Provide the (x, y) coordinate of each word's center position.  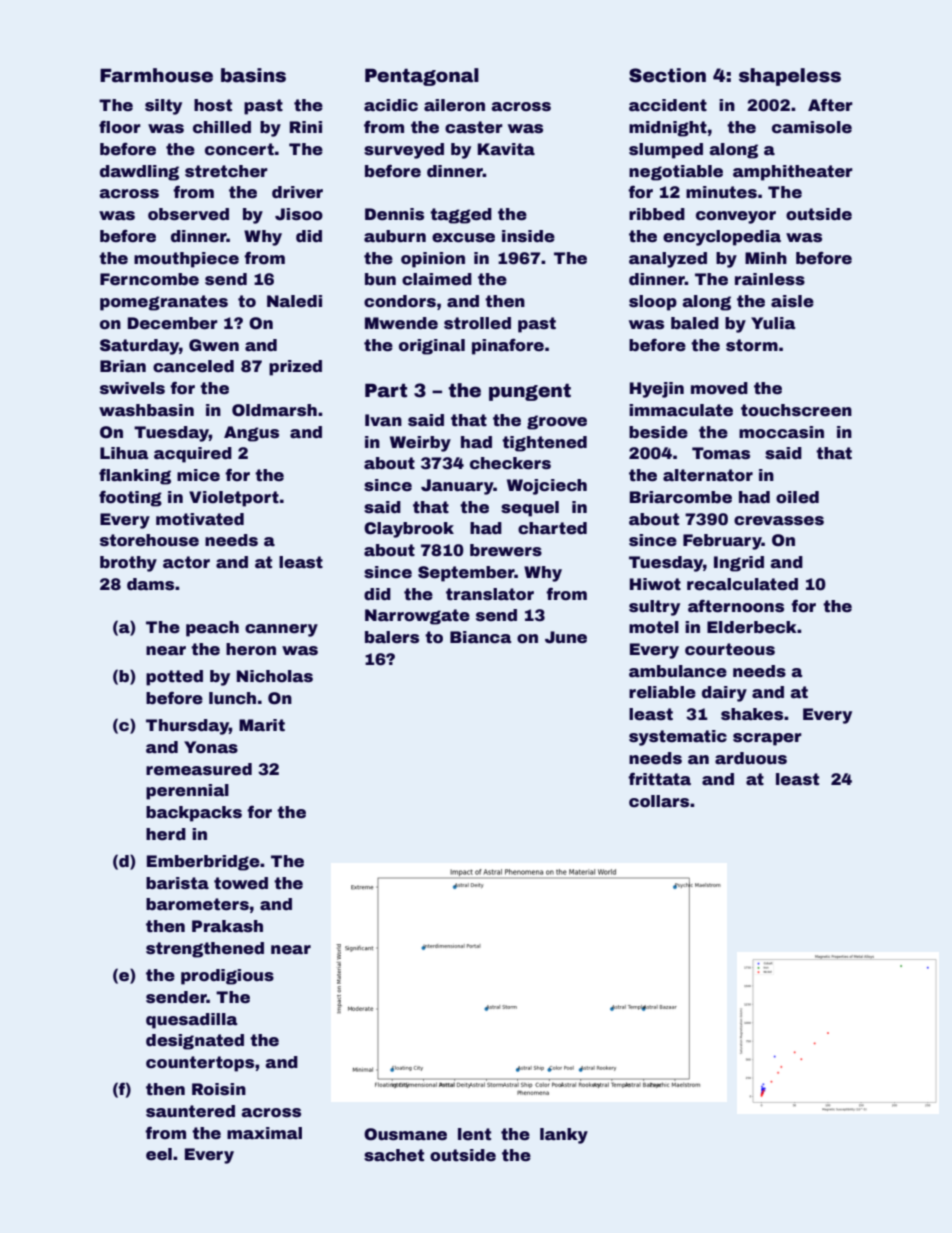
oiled (797, 497)
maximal (264, 1133)
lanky (564, 1136)
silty (163, 107)
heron (251, 649)
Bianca (480, 637)
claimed (437, 279)
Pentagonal (422, 77)
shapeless (790, 77)
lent (474, 1134)
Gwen (214, 345)
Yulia (773, 323)
